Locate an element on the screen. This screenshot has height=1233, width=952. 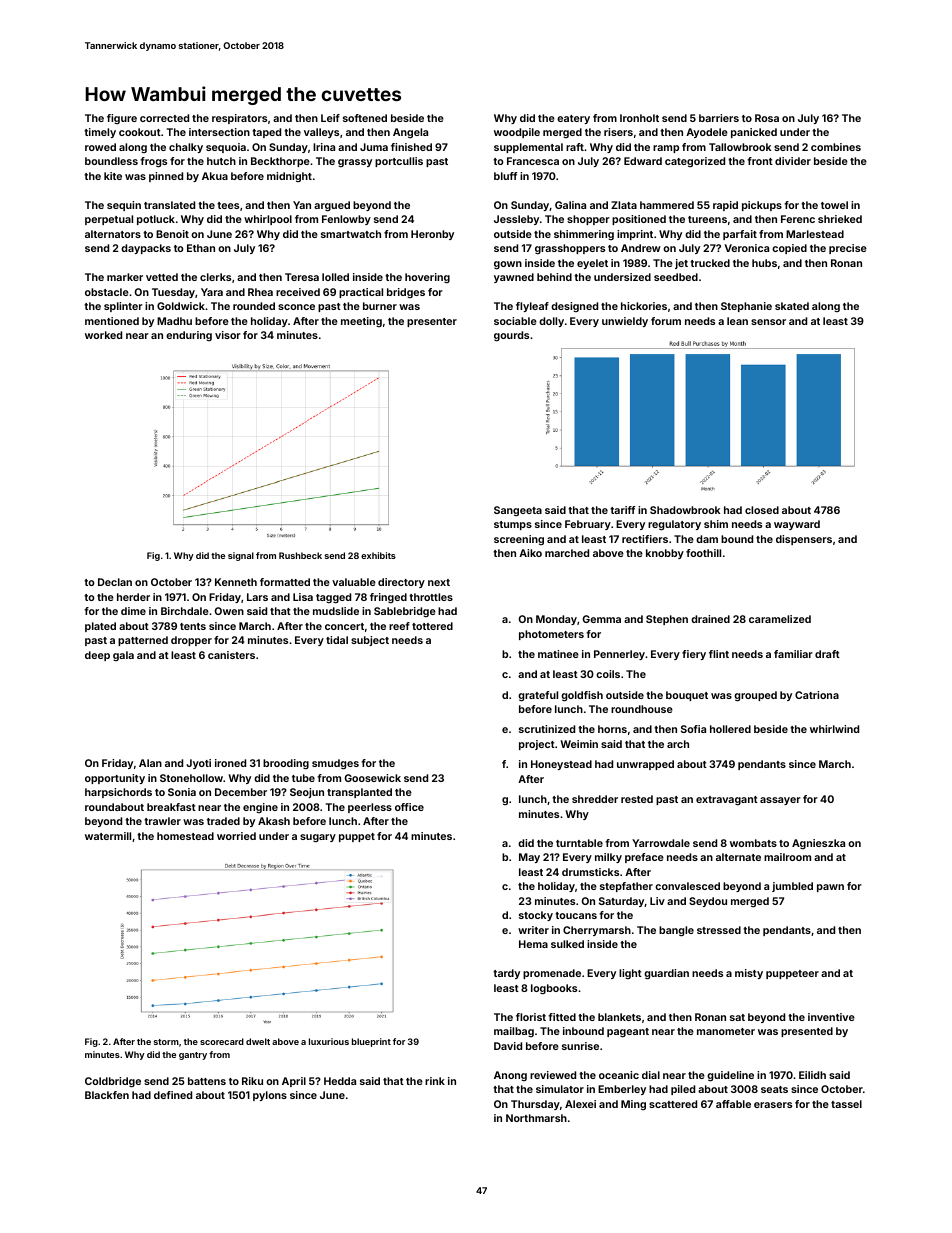
bluff is located at coordinates (505, 176).
